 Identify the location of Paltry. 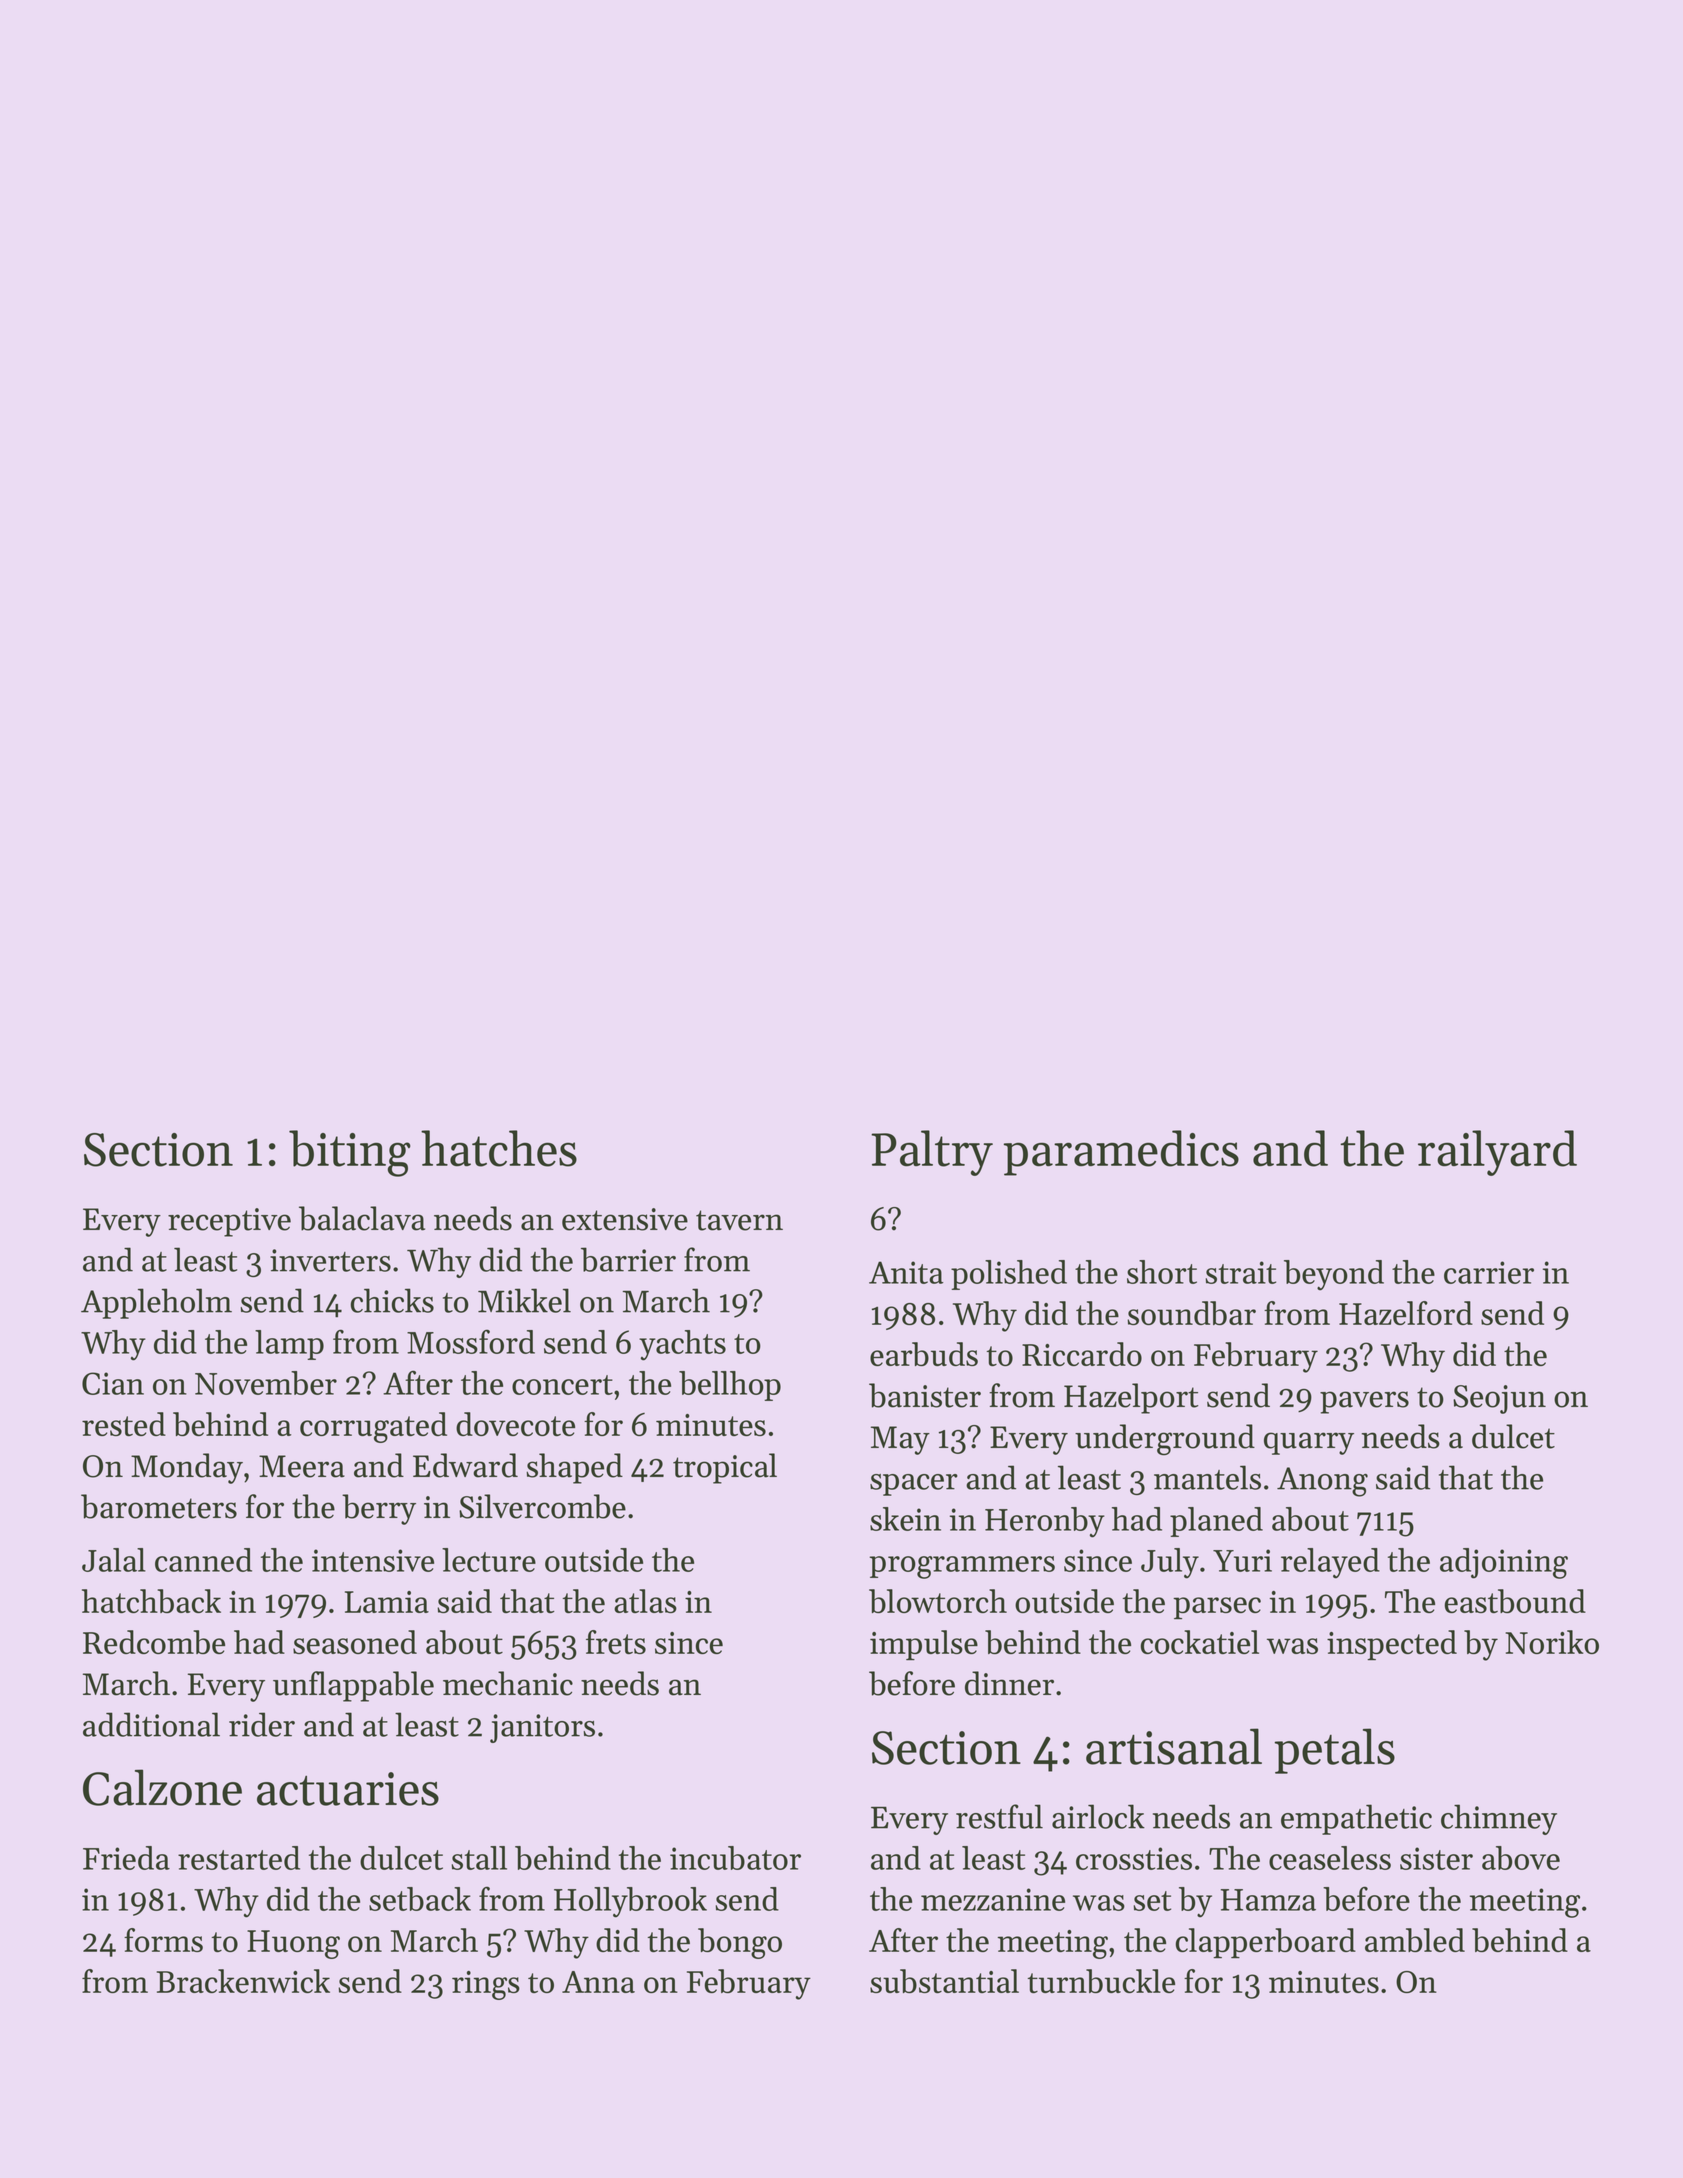
(932, 1153).
